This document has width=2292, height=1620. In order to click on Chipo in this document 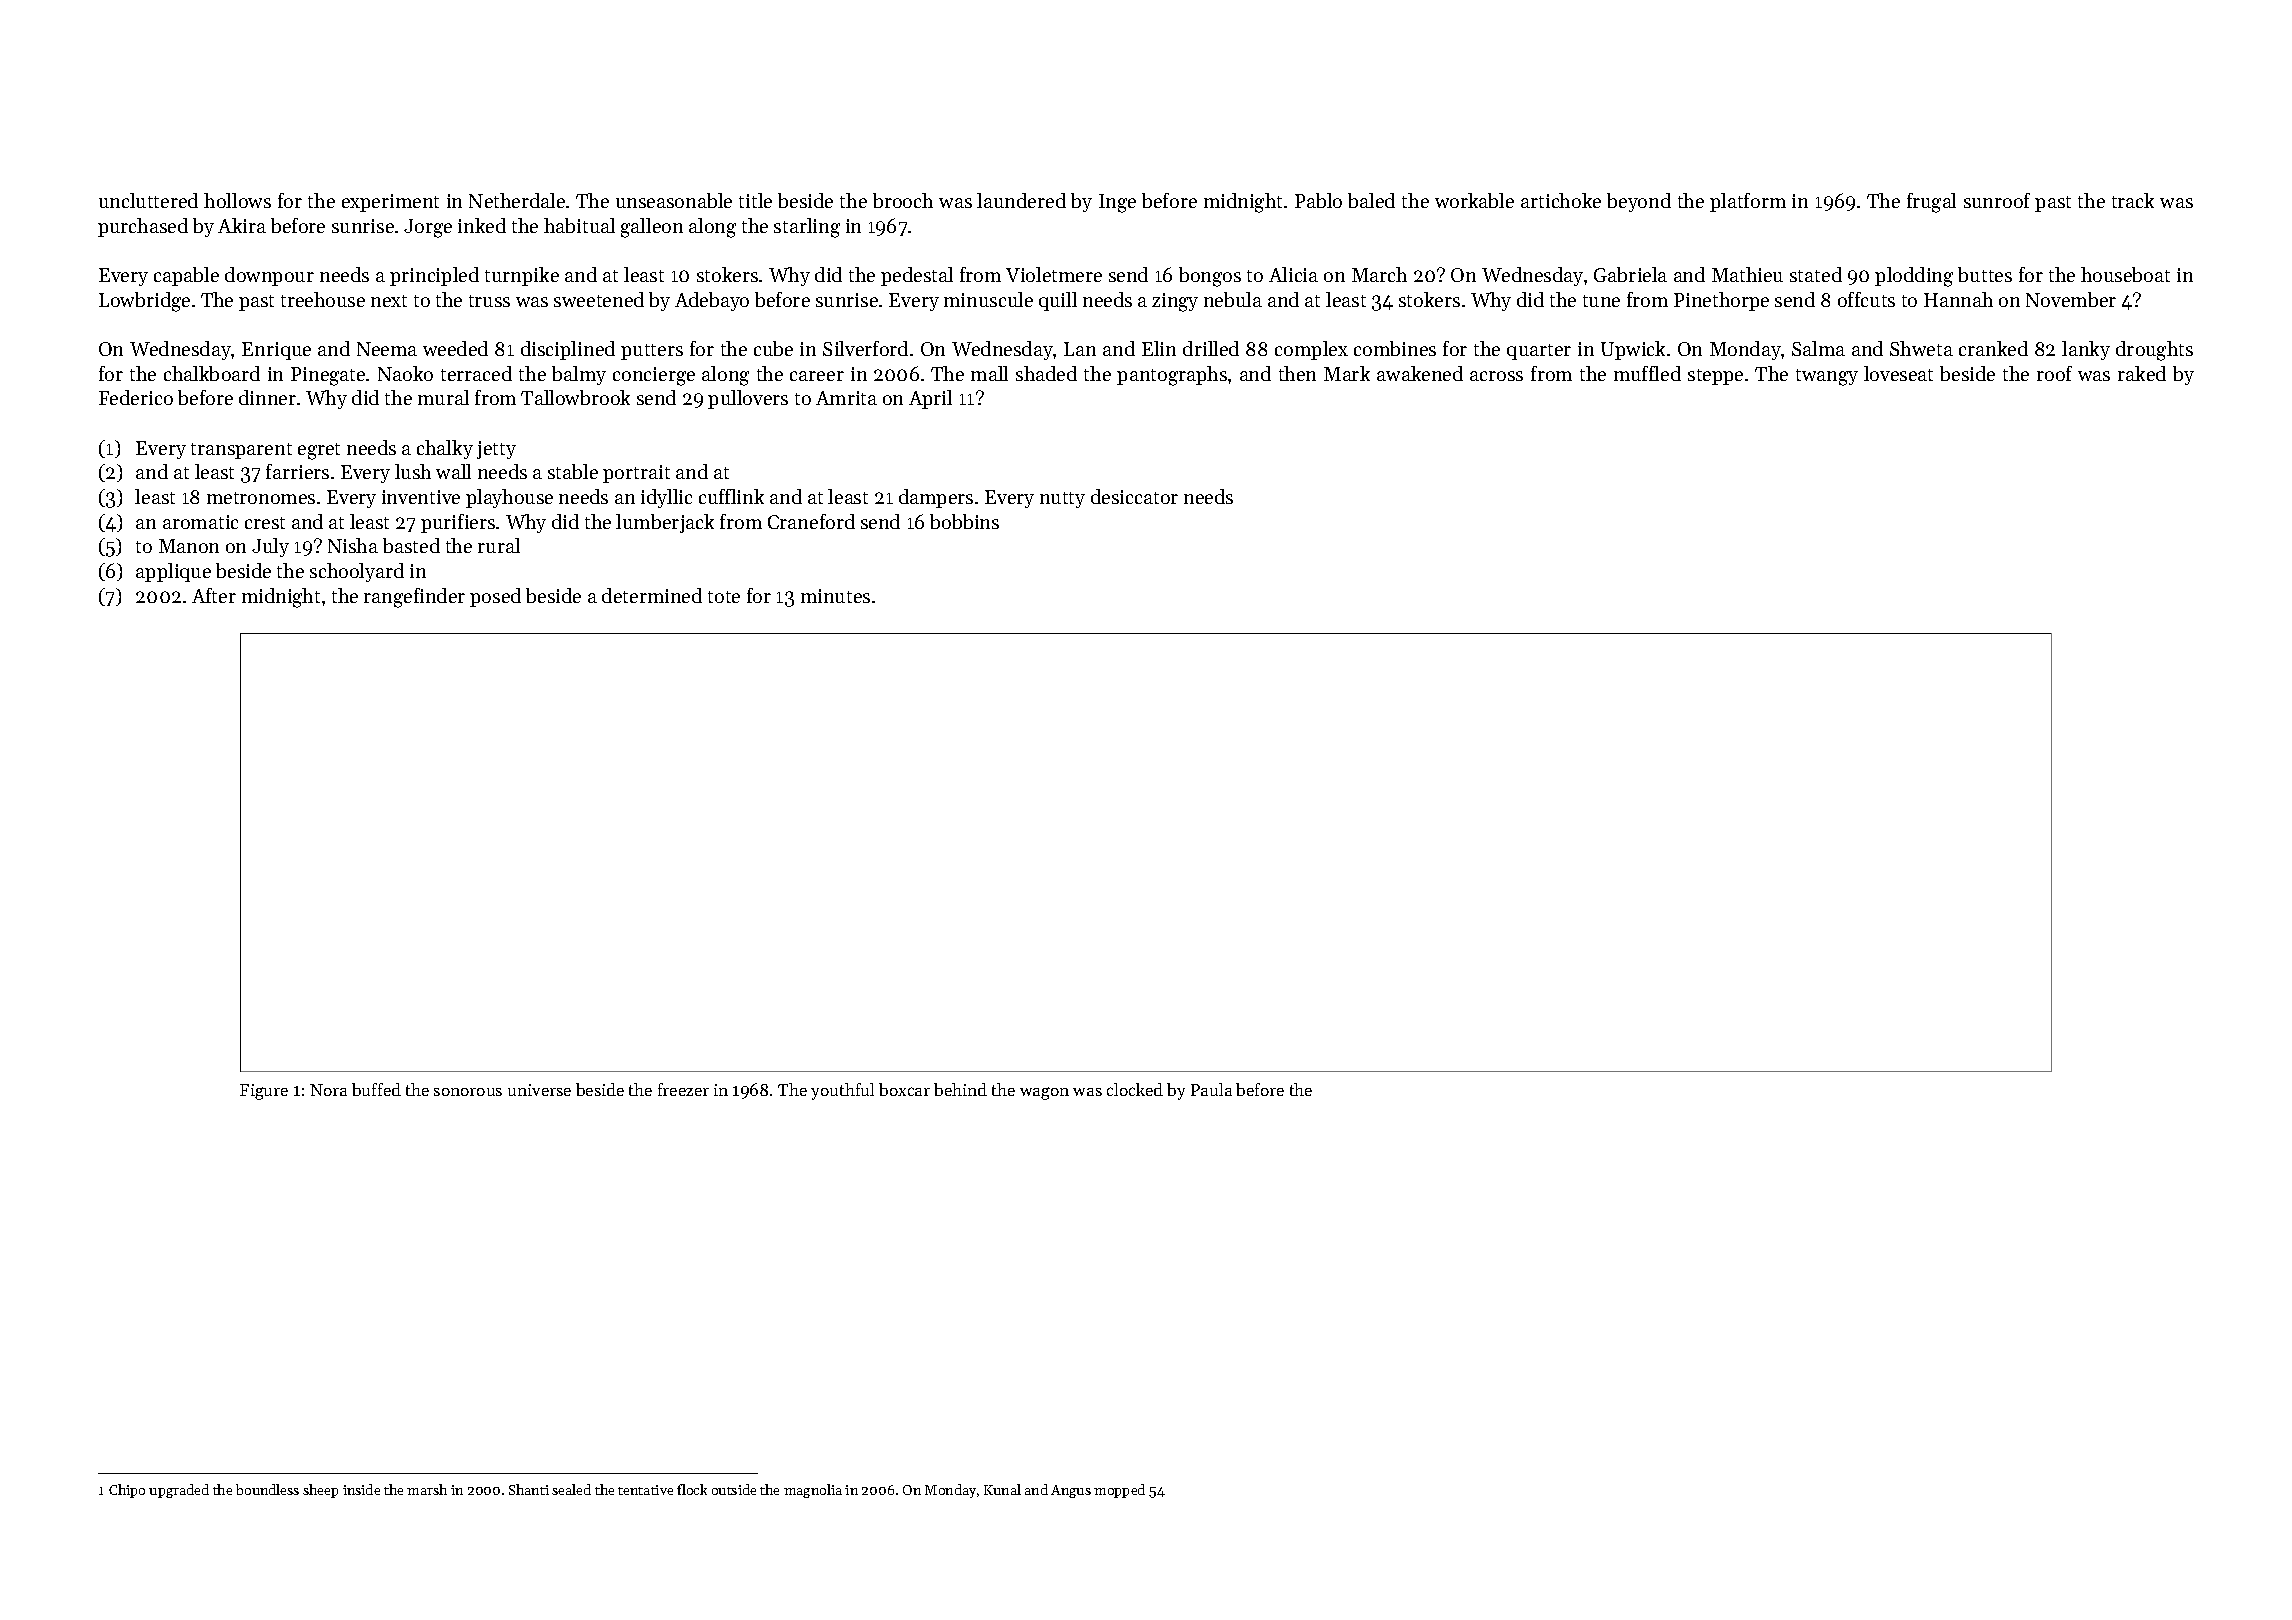, I will do `click(127, 1491)`.
